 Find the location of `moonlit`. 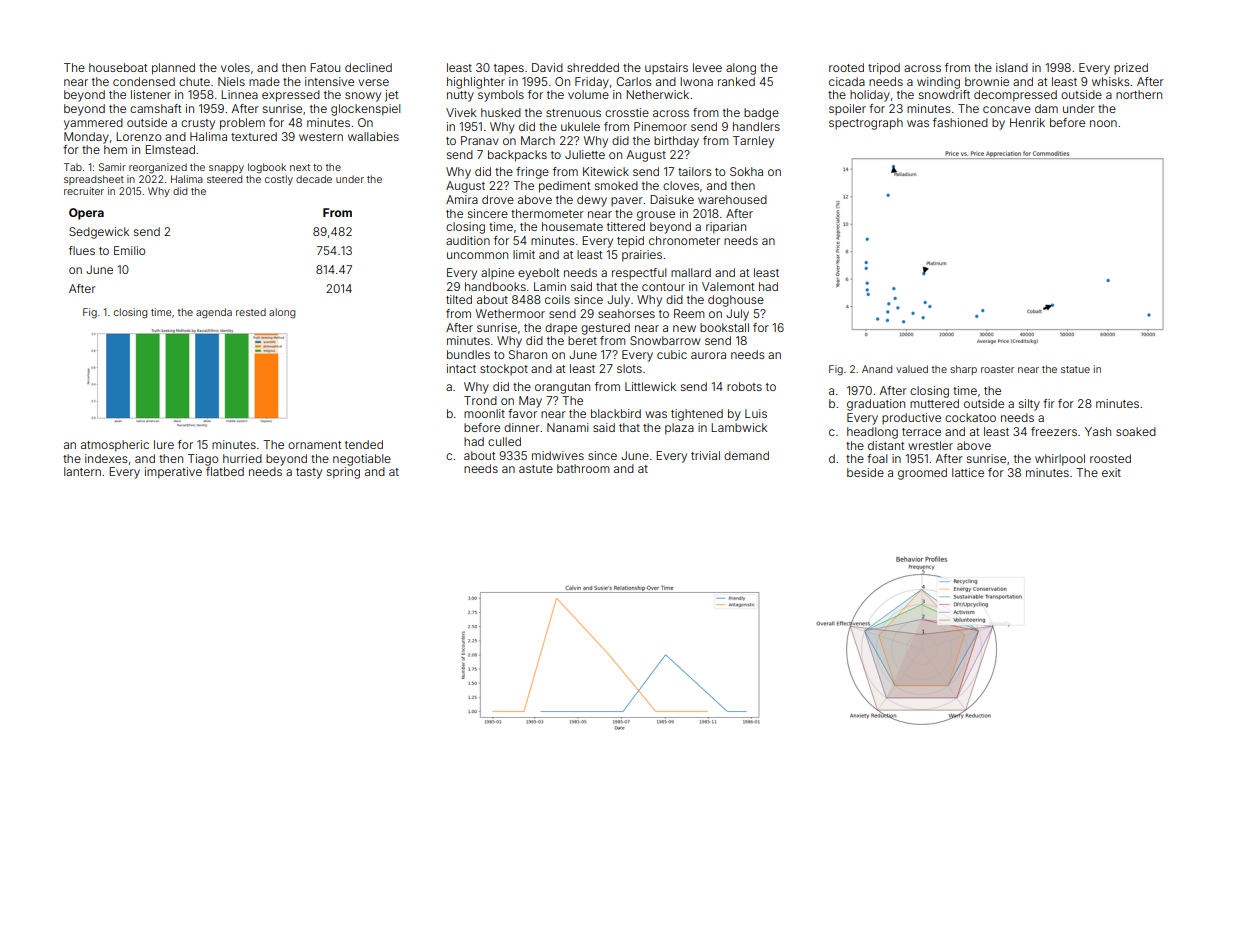

moonlit is located at coordinates (484, 413).
